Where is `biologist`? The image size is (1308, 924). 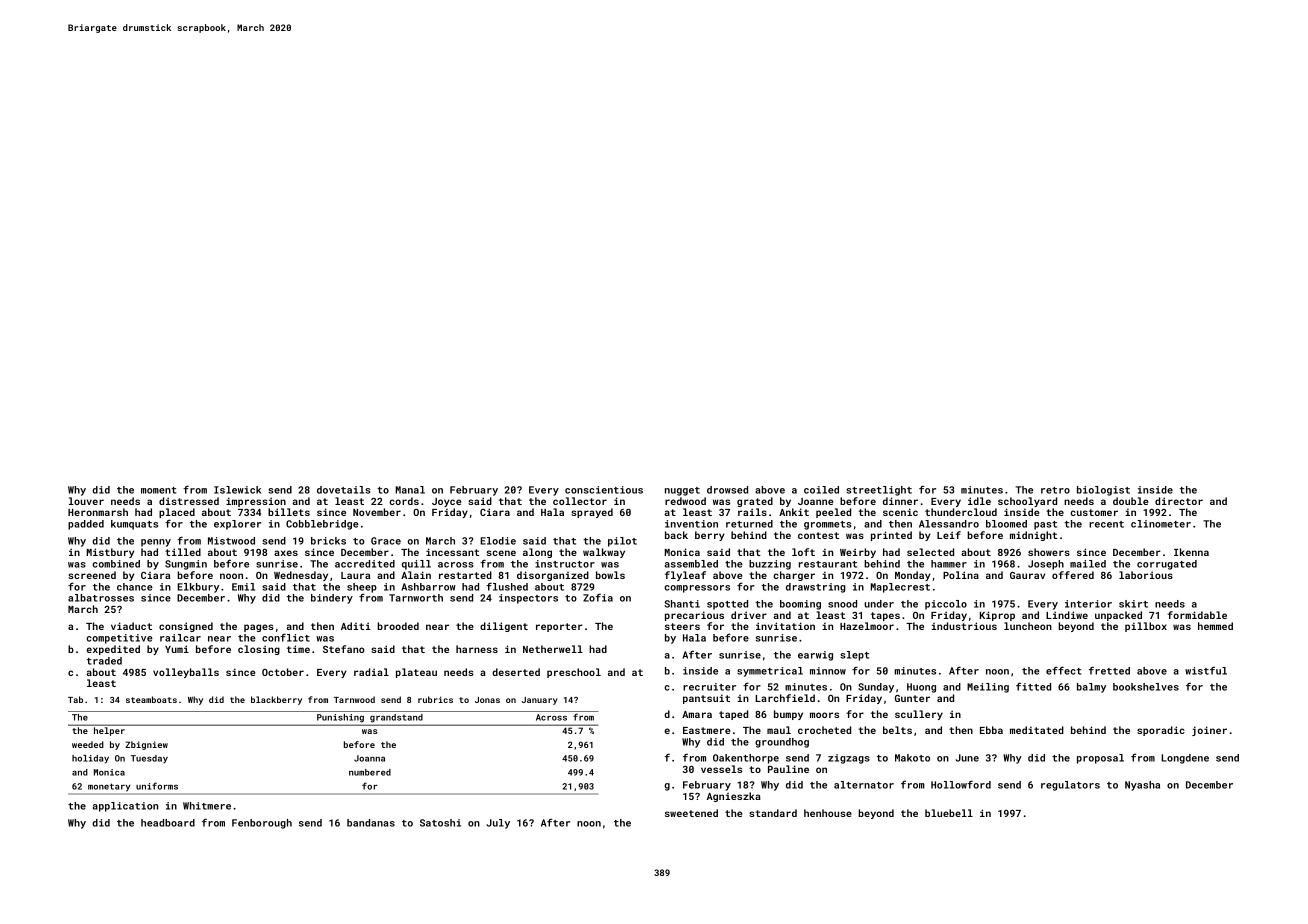
biologist is located at coordinates (1103, 491).
